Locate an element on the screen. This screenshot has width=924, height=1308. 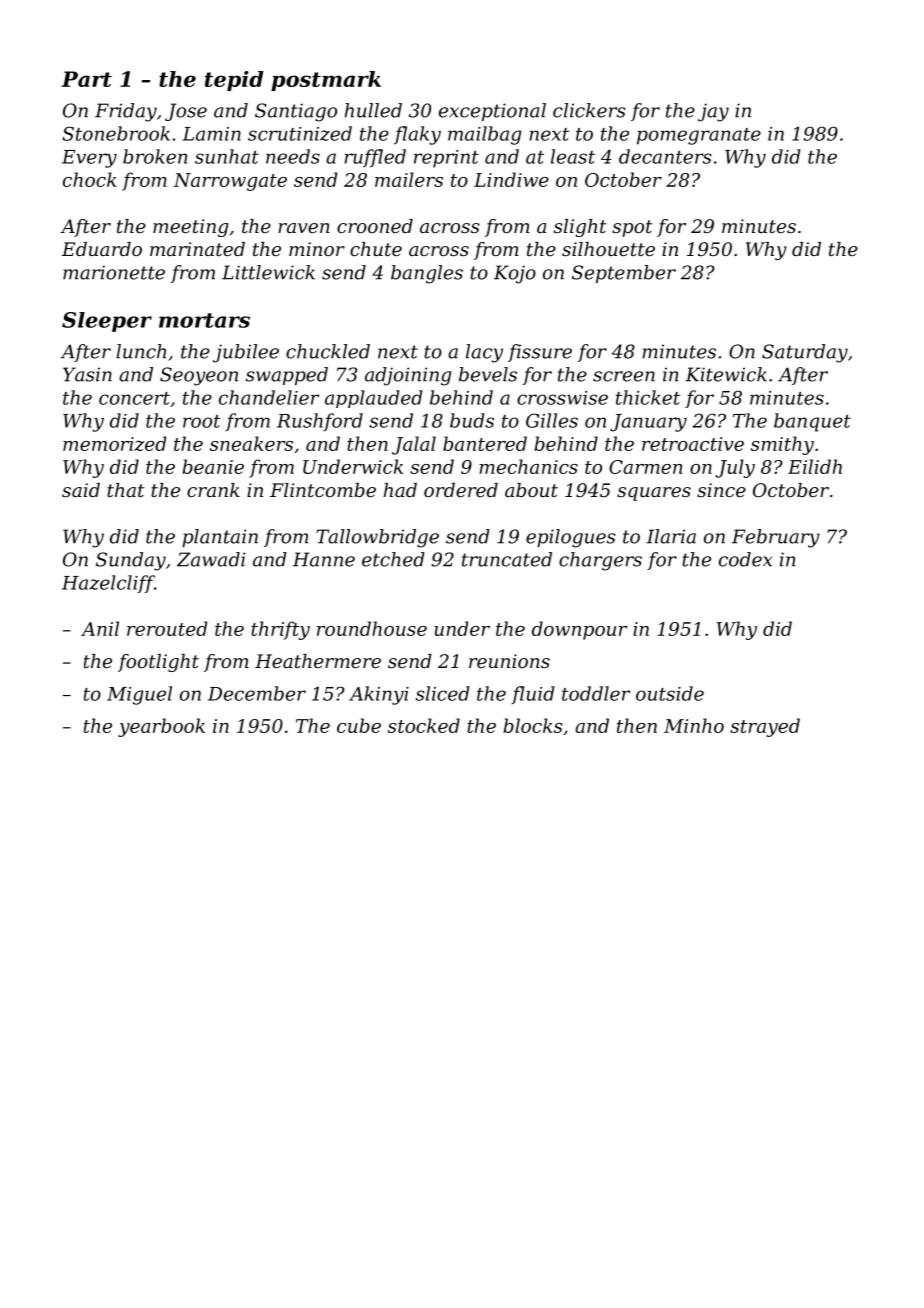
Lindiwe is located at coordinates (511, 179).
